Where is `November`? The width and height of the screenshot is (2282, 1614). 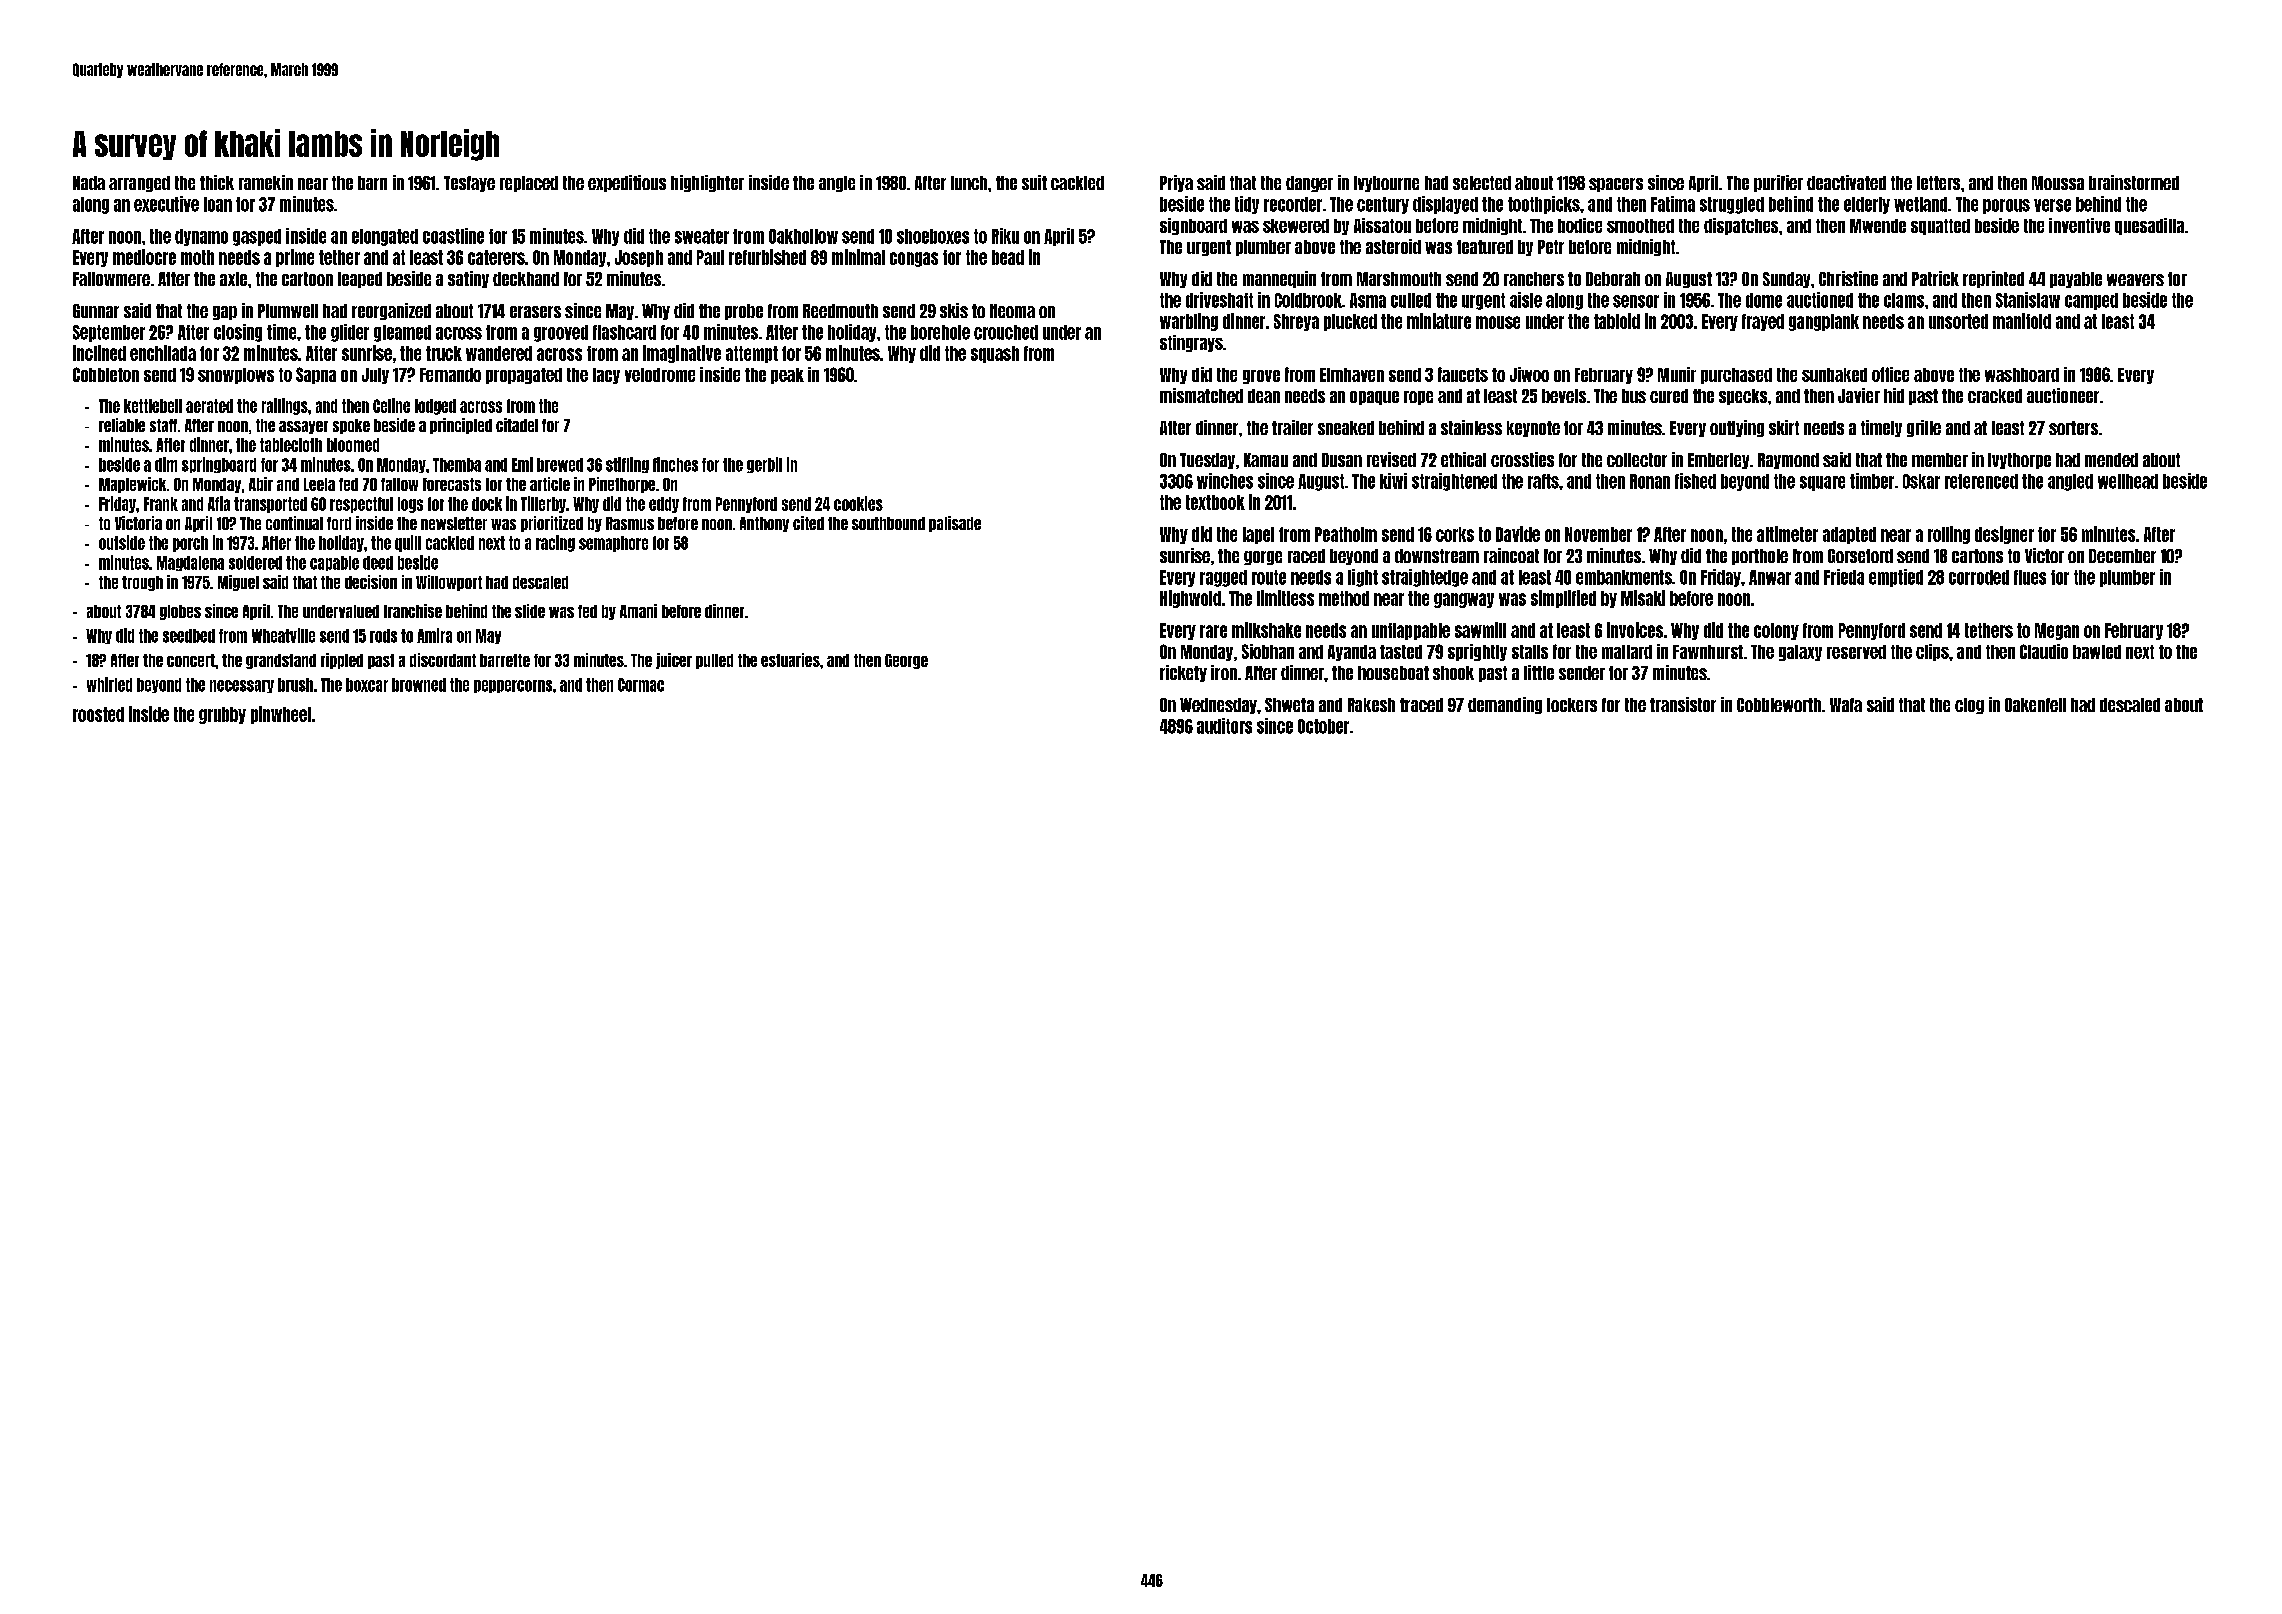
November is located at coordinates (1598, 534).
